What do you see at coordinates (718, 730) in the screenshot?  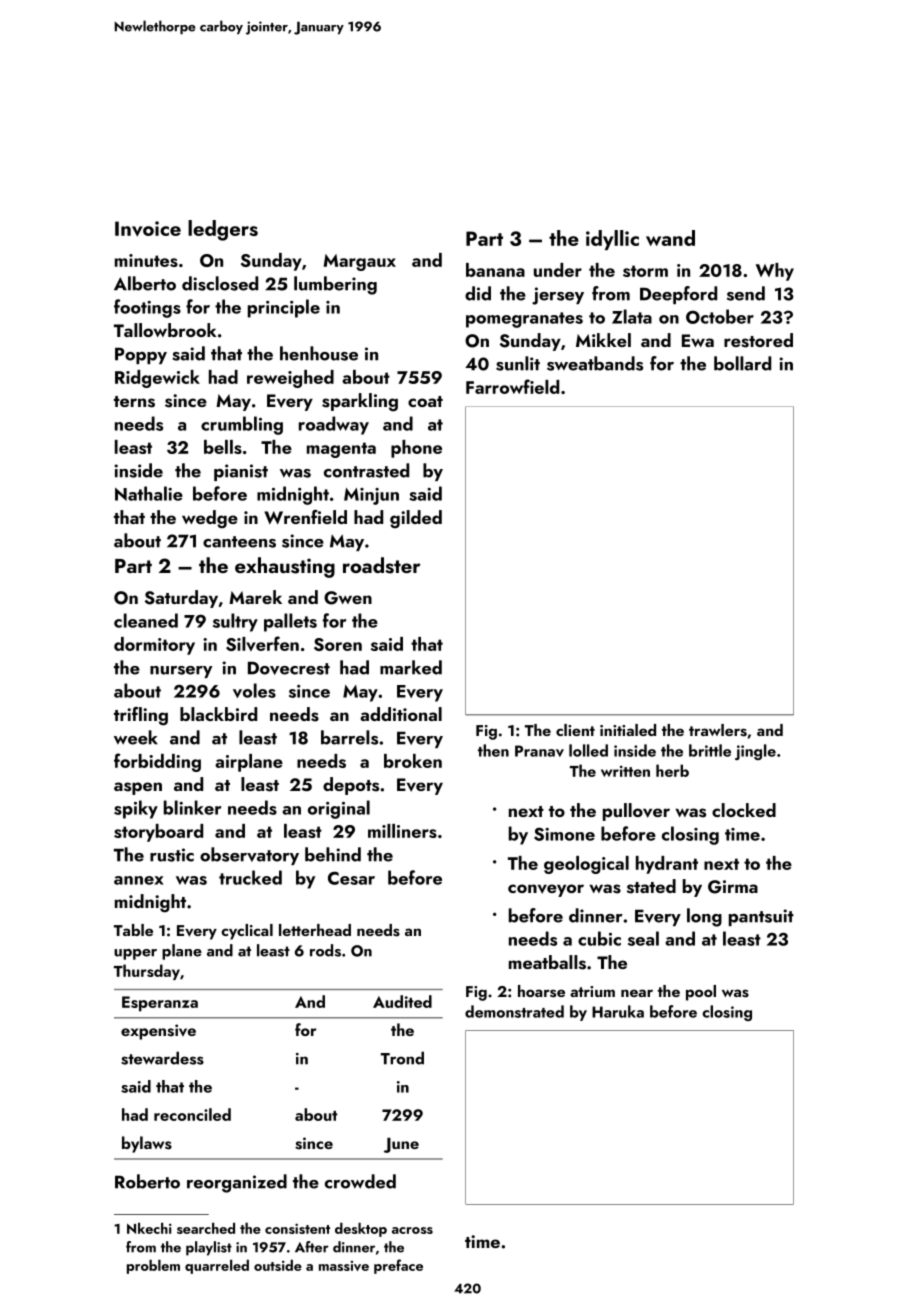 I see `trawlers` at bounding box center [718, 730].
